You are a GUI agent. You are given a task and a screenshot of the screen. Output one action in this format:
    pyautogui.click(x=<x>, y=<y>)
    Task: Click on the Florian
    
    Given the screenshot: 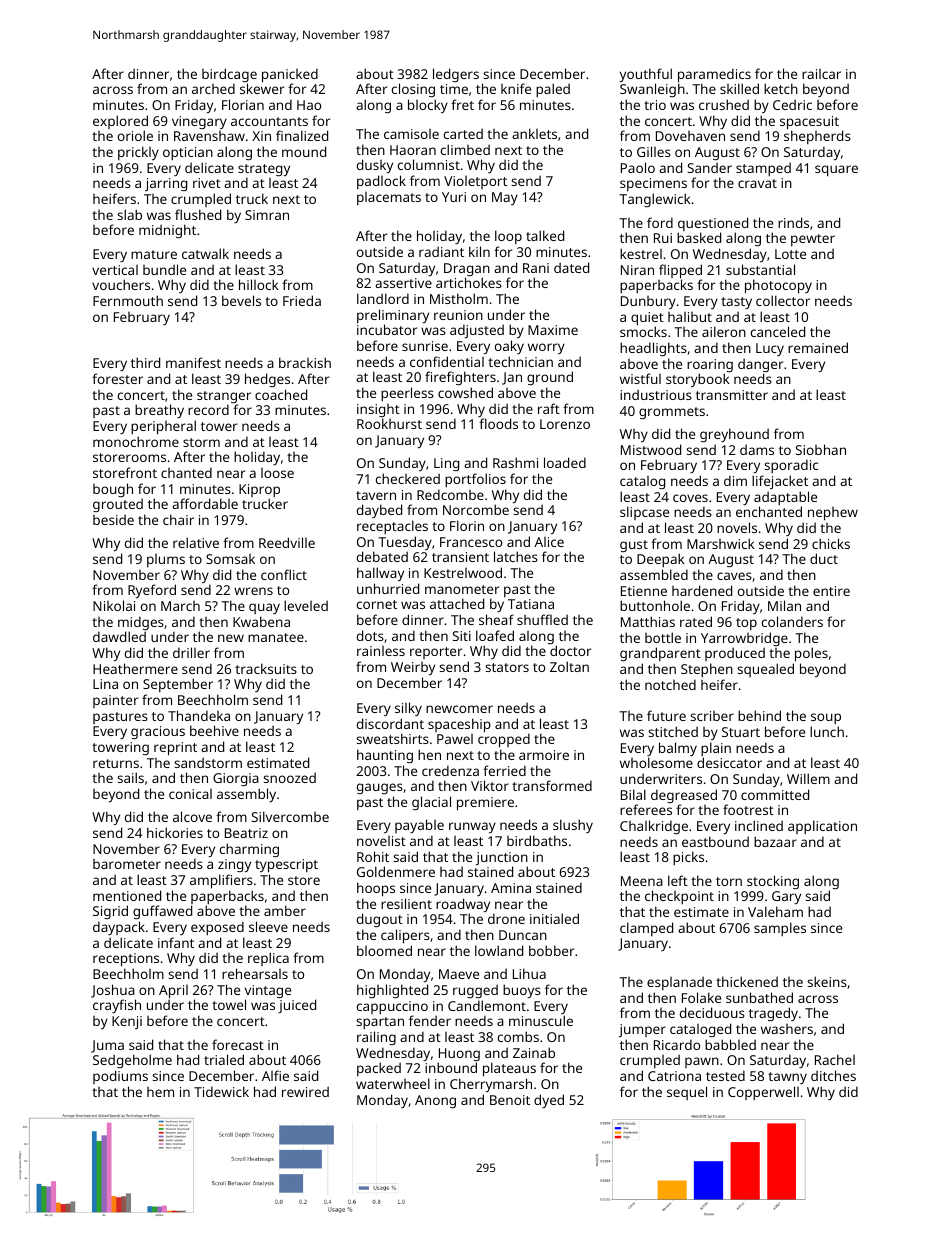 What is the action you would take?
    pyautogui.click(x=243, y=104)
